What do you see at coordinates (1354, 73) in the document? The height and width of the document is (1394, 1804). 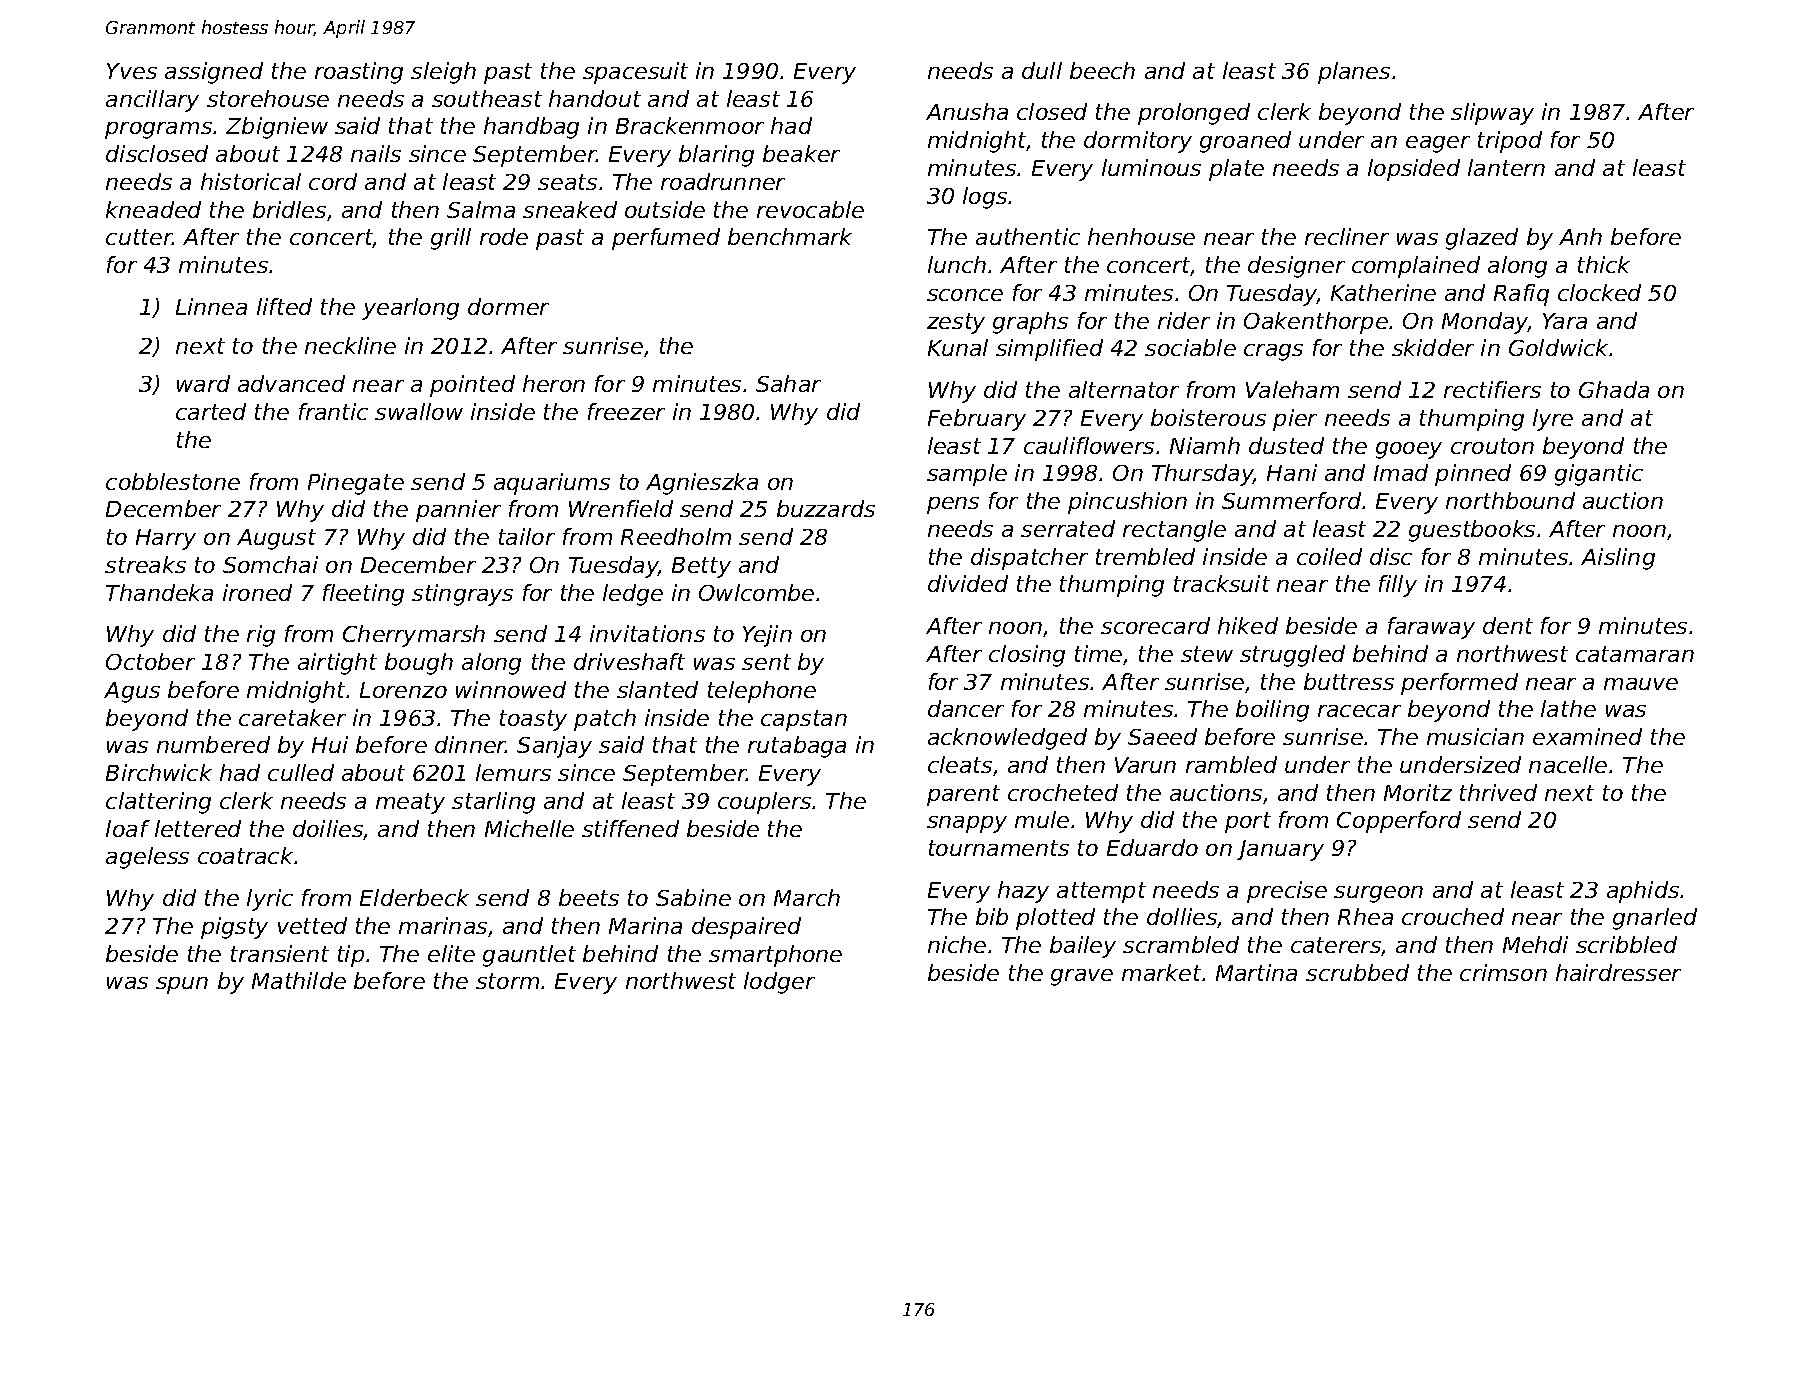 I see `planes` at bounding box center [1354, 73].
